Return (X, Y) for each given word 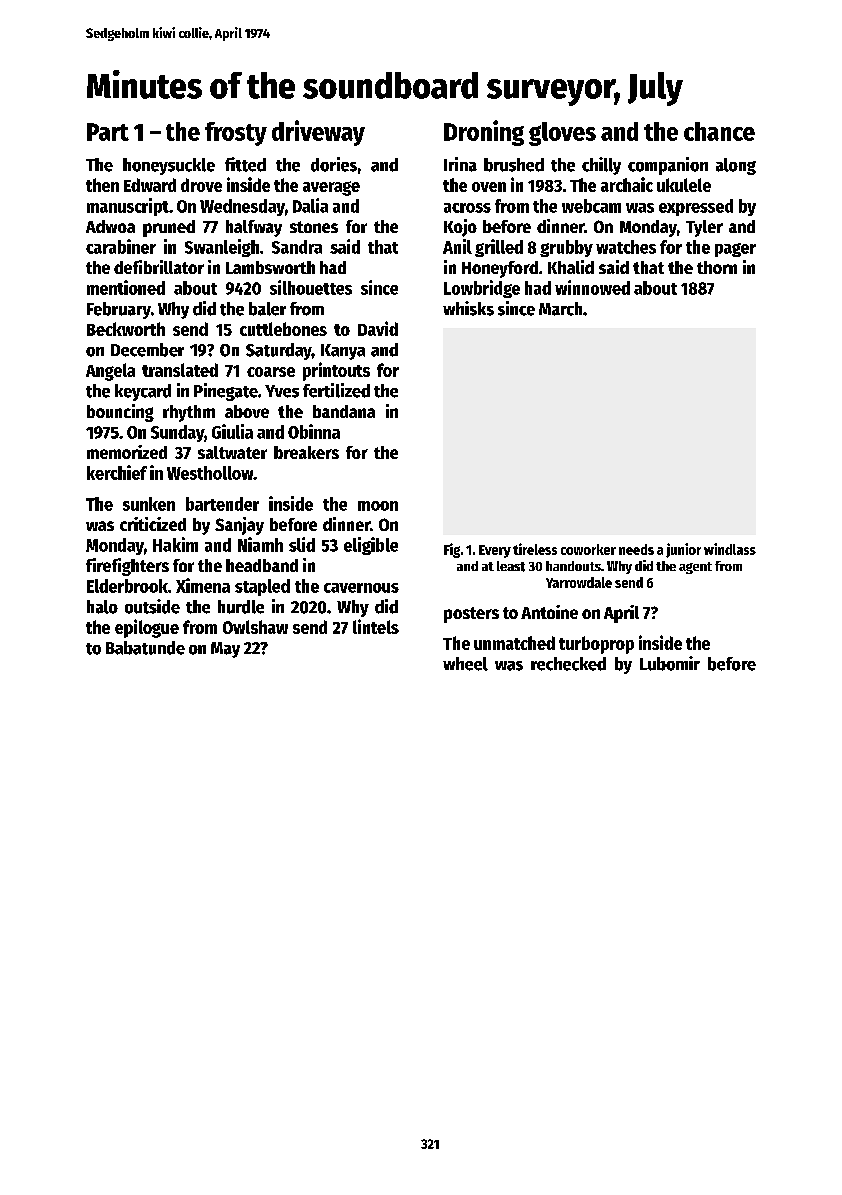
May (225, 650)
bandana (344, 411)
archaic (627, 184)
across (467, 208)
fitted (245, 164)
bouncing (120, 413)
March (560, 309)
